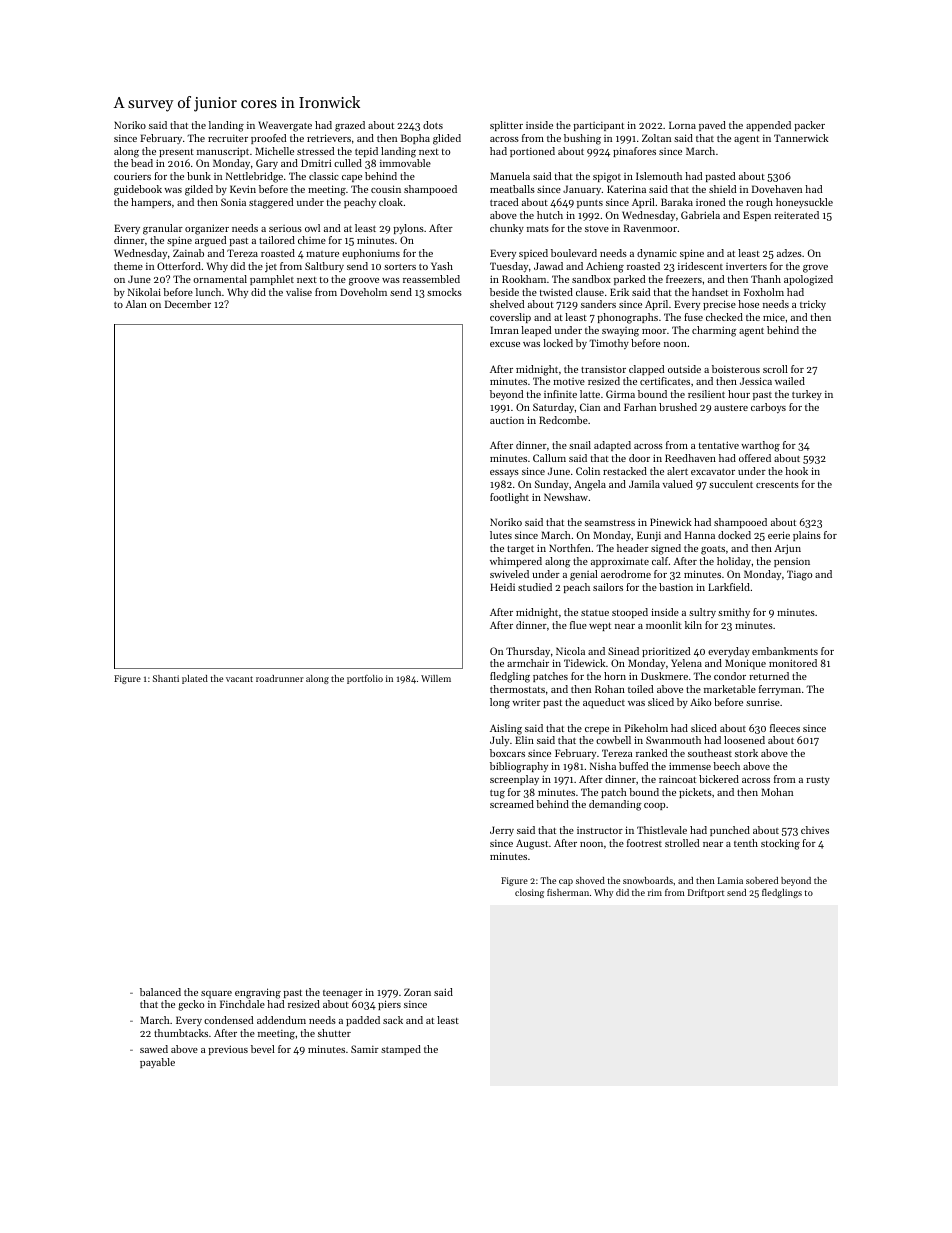 The width and height of the page is (952, 1233). What do you see at coordinates (768, 126) in the page?
I see `appended` at bounding box center [768, 126].
